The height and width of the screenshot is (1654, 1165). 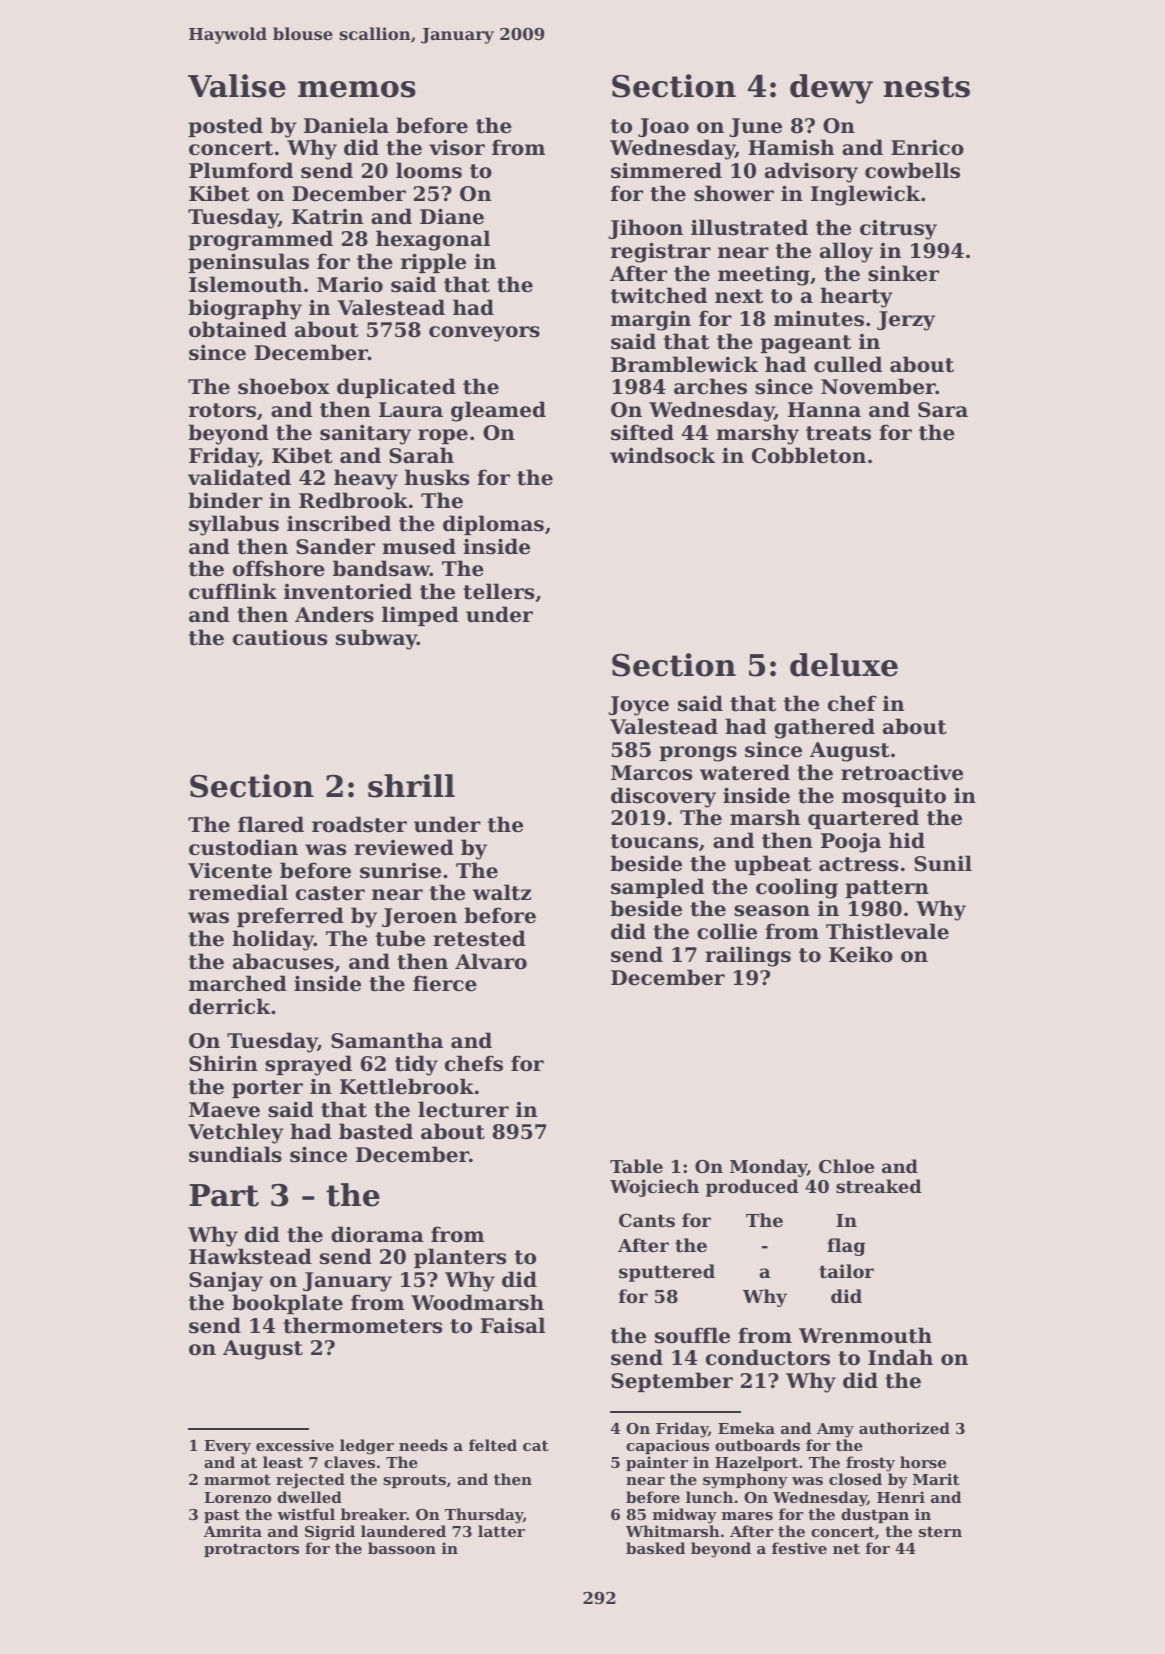 I want to click on flared, so click(x=271, y=824).
